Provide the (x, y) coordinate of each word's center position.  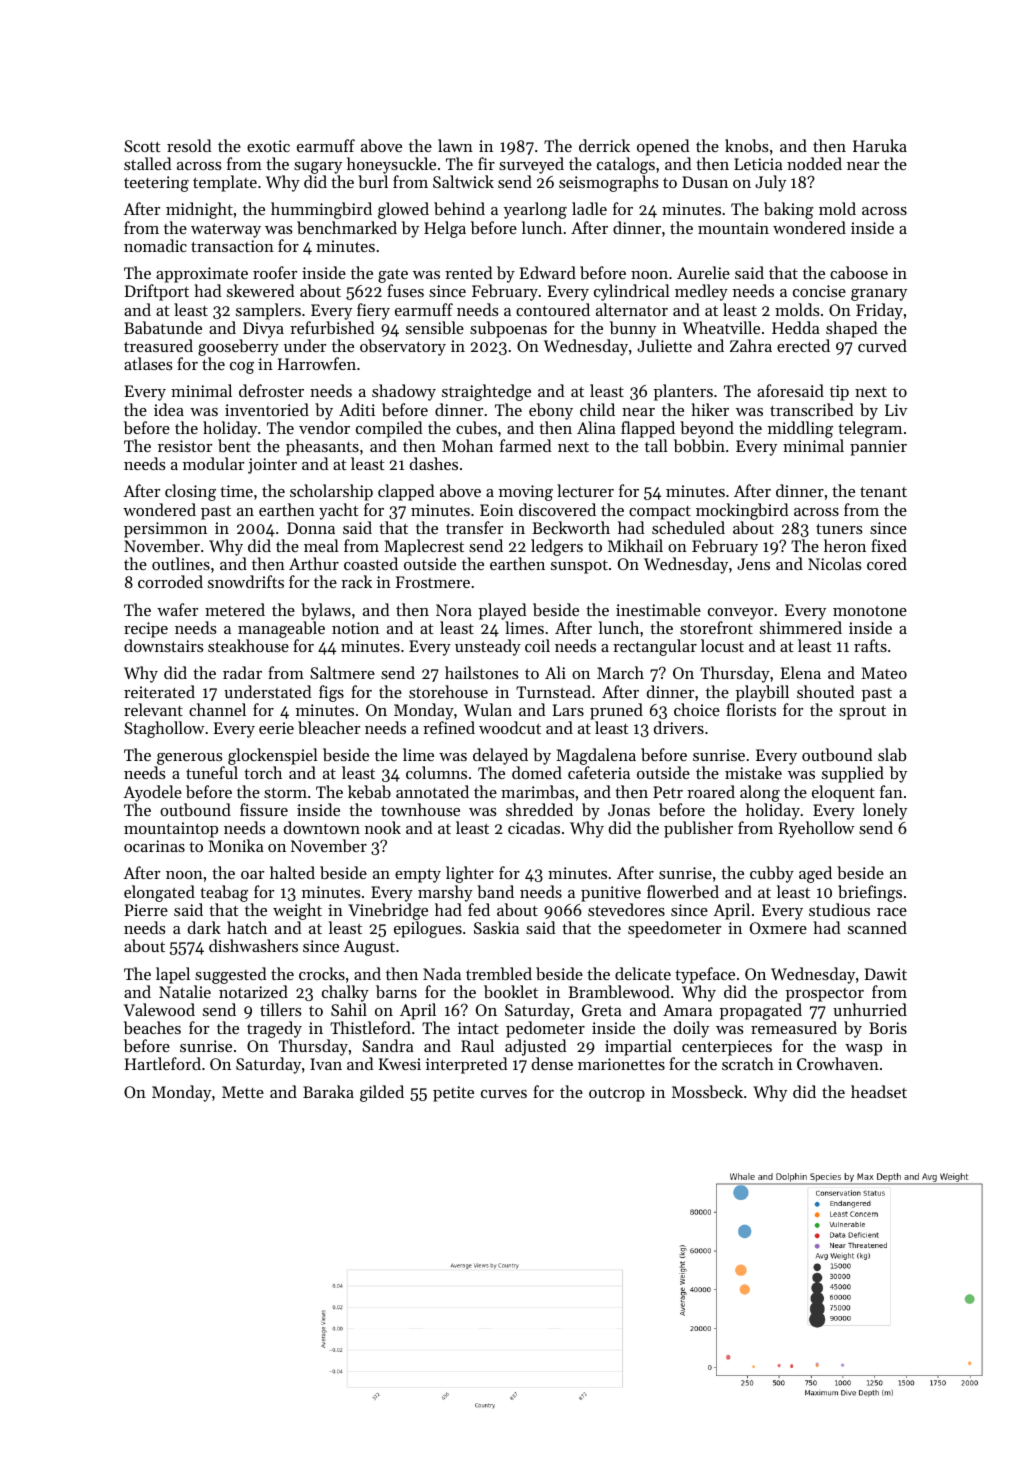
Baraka (328, 1091)
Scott (142, 146)
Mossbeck (707, 1091)
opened (663, 147)
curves (504, 1094)
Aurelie (703, 272)
